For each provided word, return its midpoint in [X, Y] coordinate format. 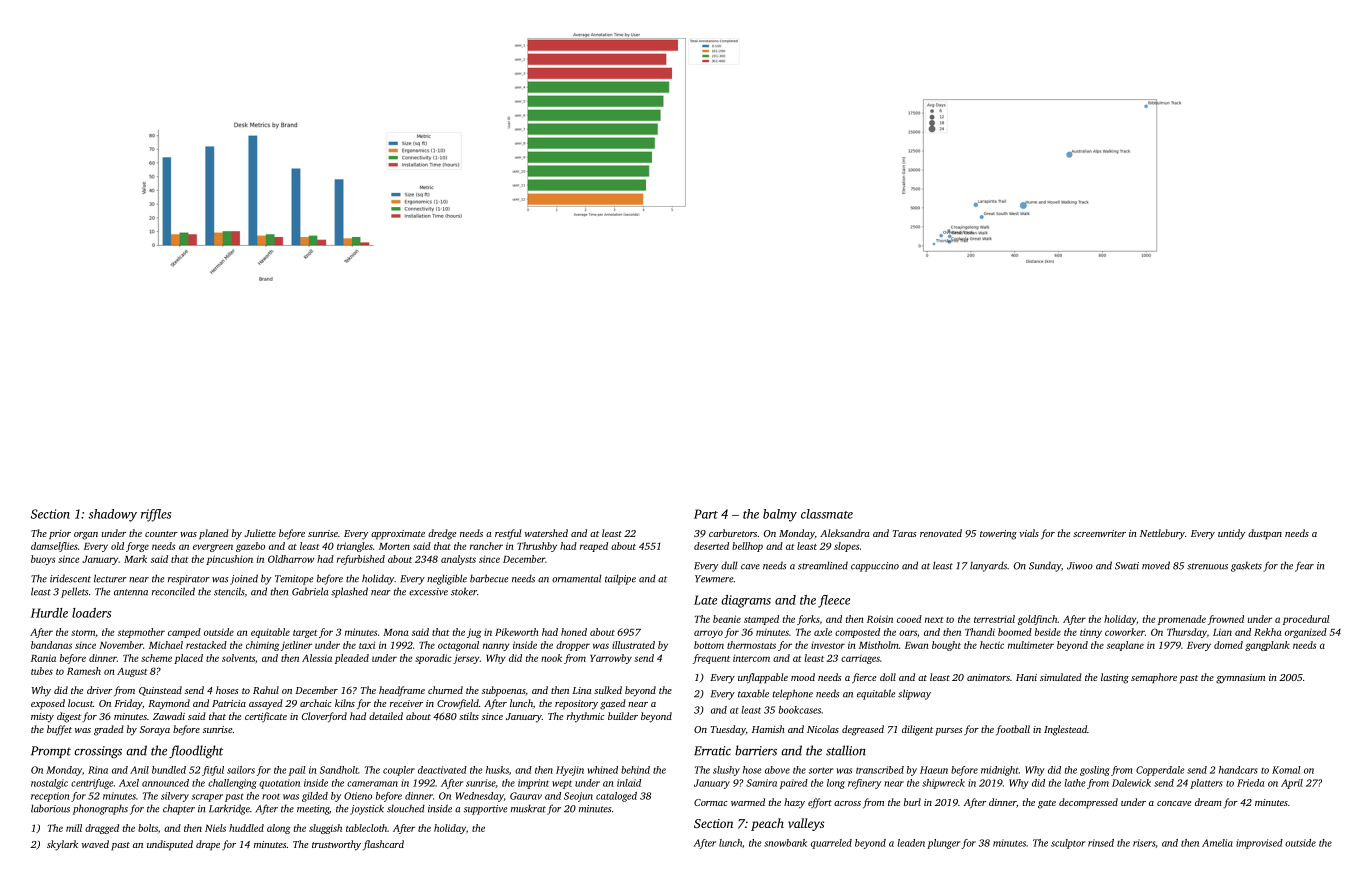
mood [803, 677]
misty [42, 718]
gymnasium [1240, 679]
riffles [156, 515]
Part [706, 514]
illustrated [633, 645]
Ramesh [84, 671]
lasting [1115, 678]
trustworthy [336, 845]
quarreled [831, 844]
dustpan [1265, 534]
